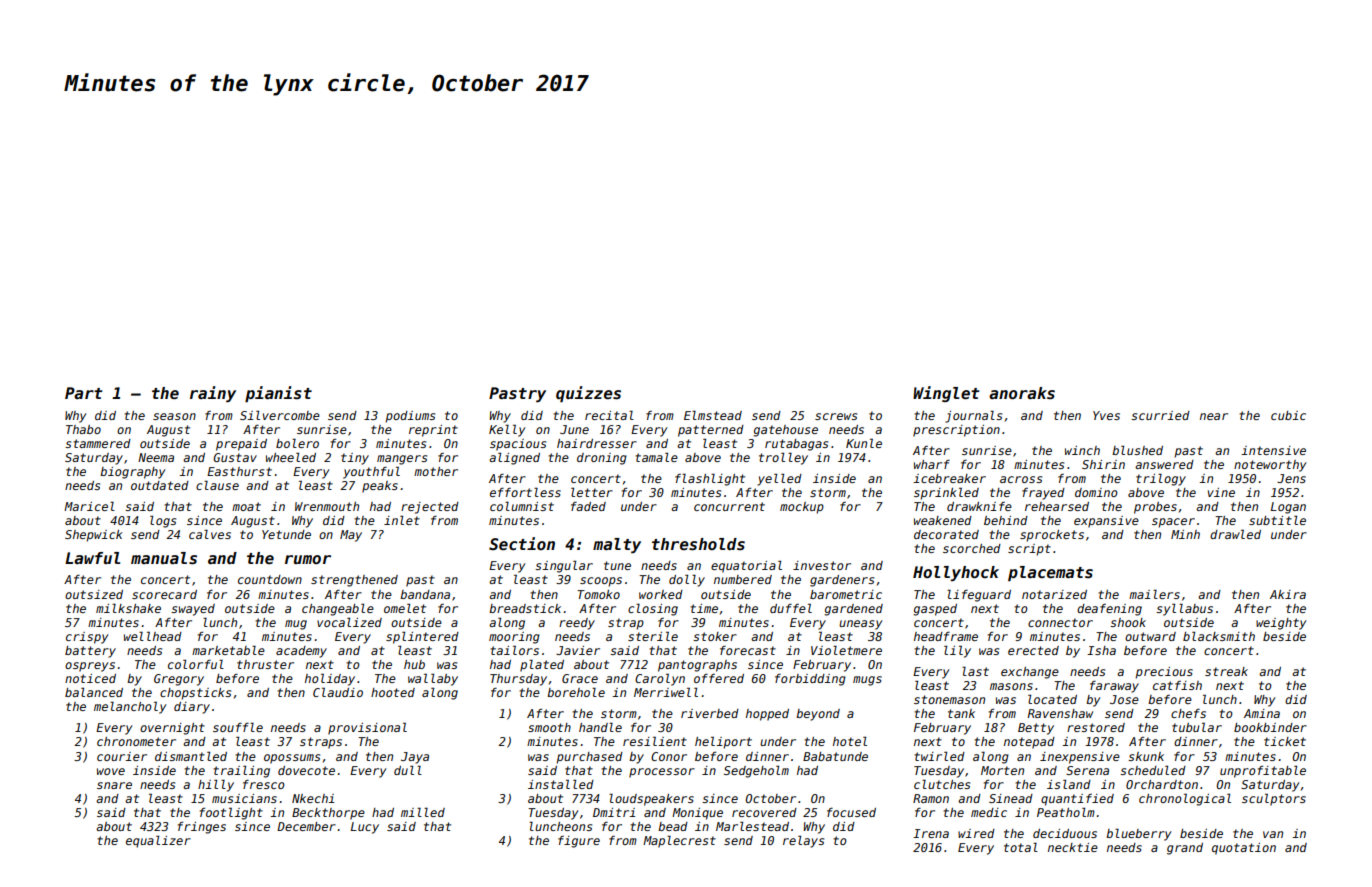 The height and width of the image is (887, 1372). What do you see at coordinates (1021, 479) in the image?
I see `across` at bounding box center [1021, 479].
